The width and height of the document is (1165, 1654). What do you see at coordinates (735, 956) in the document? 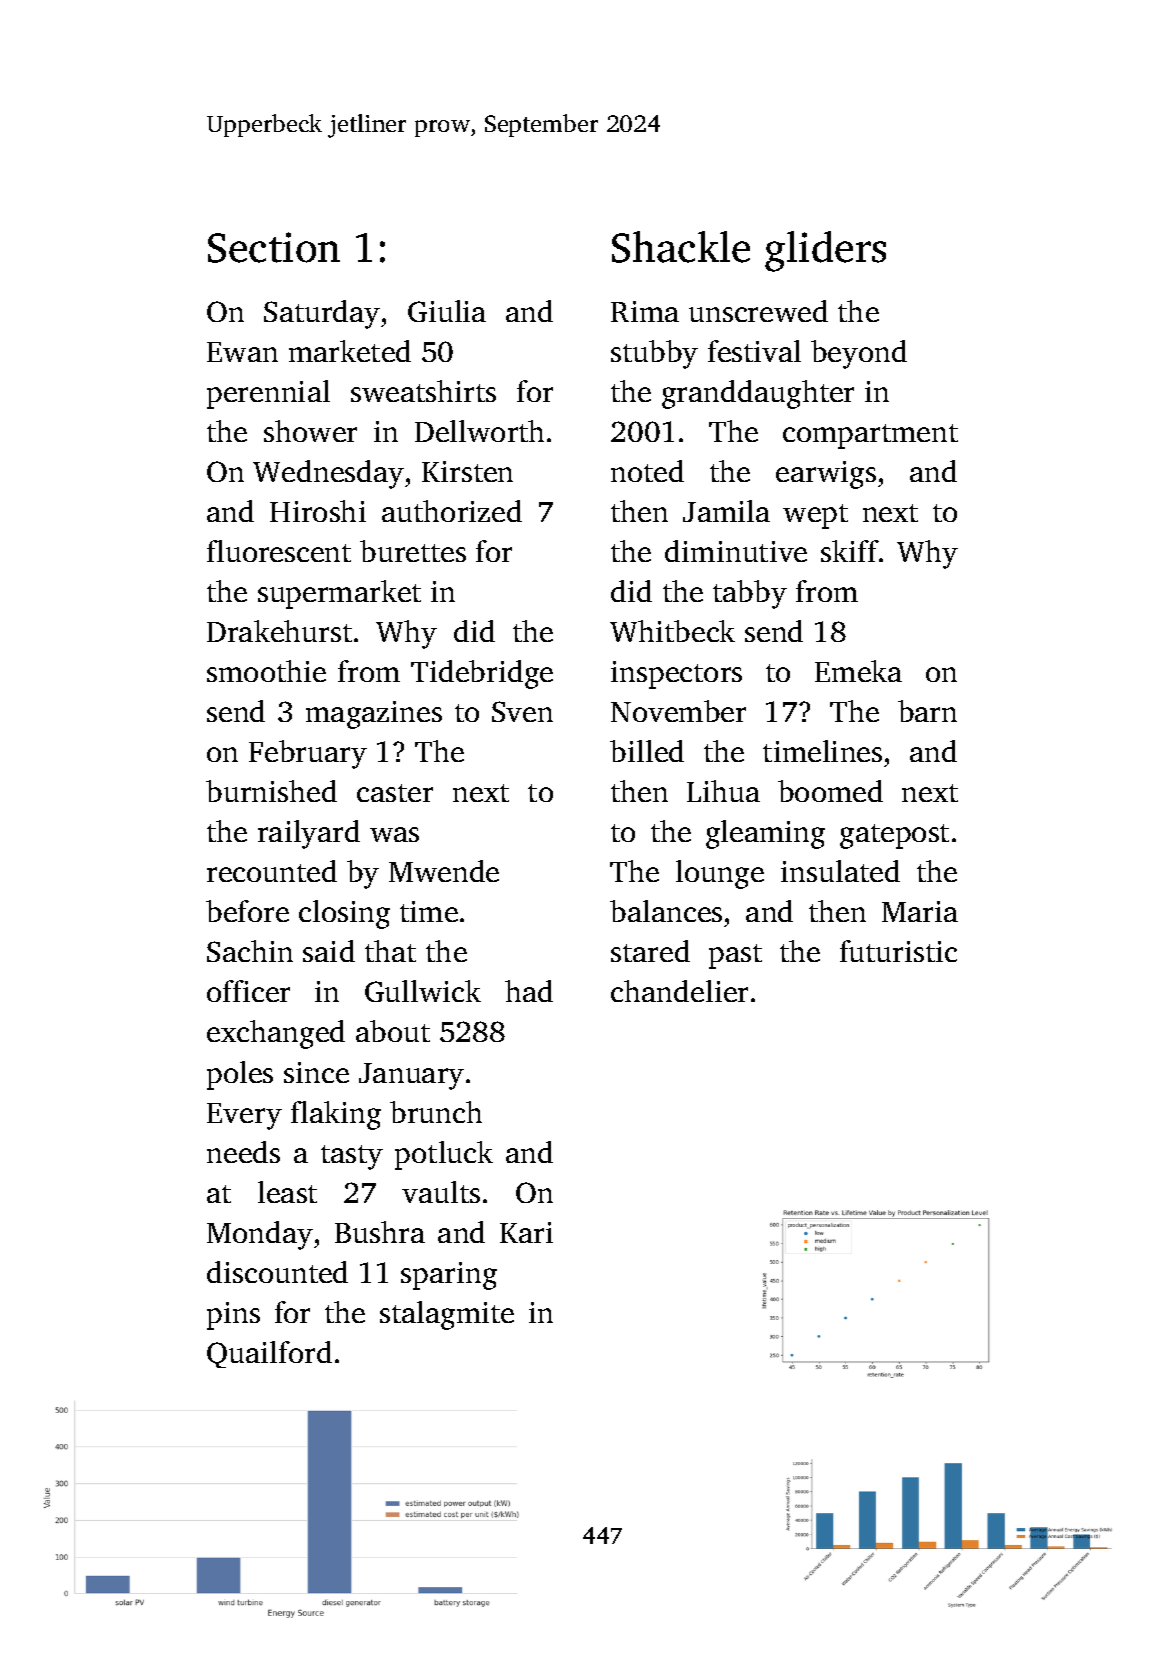
I see `past` at bounding box center [735, 956].
